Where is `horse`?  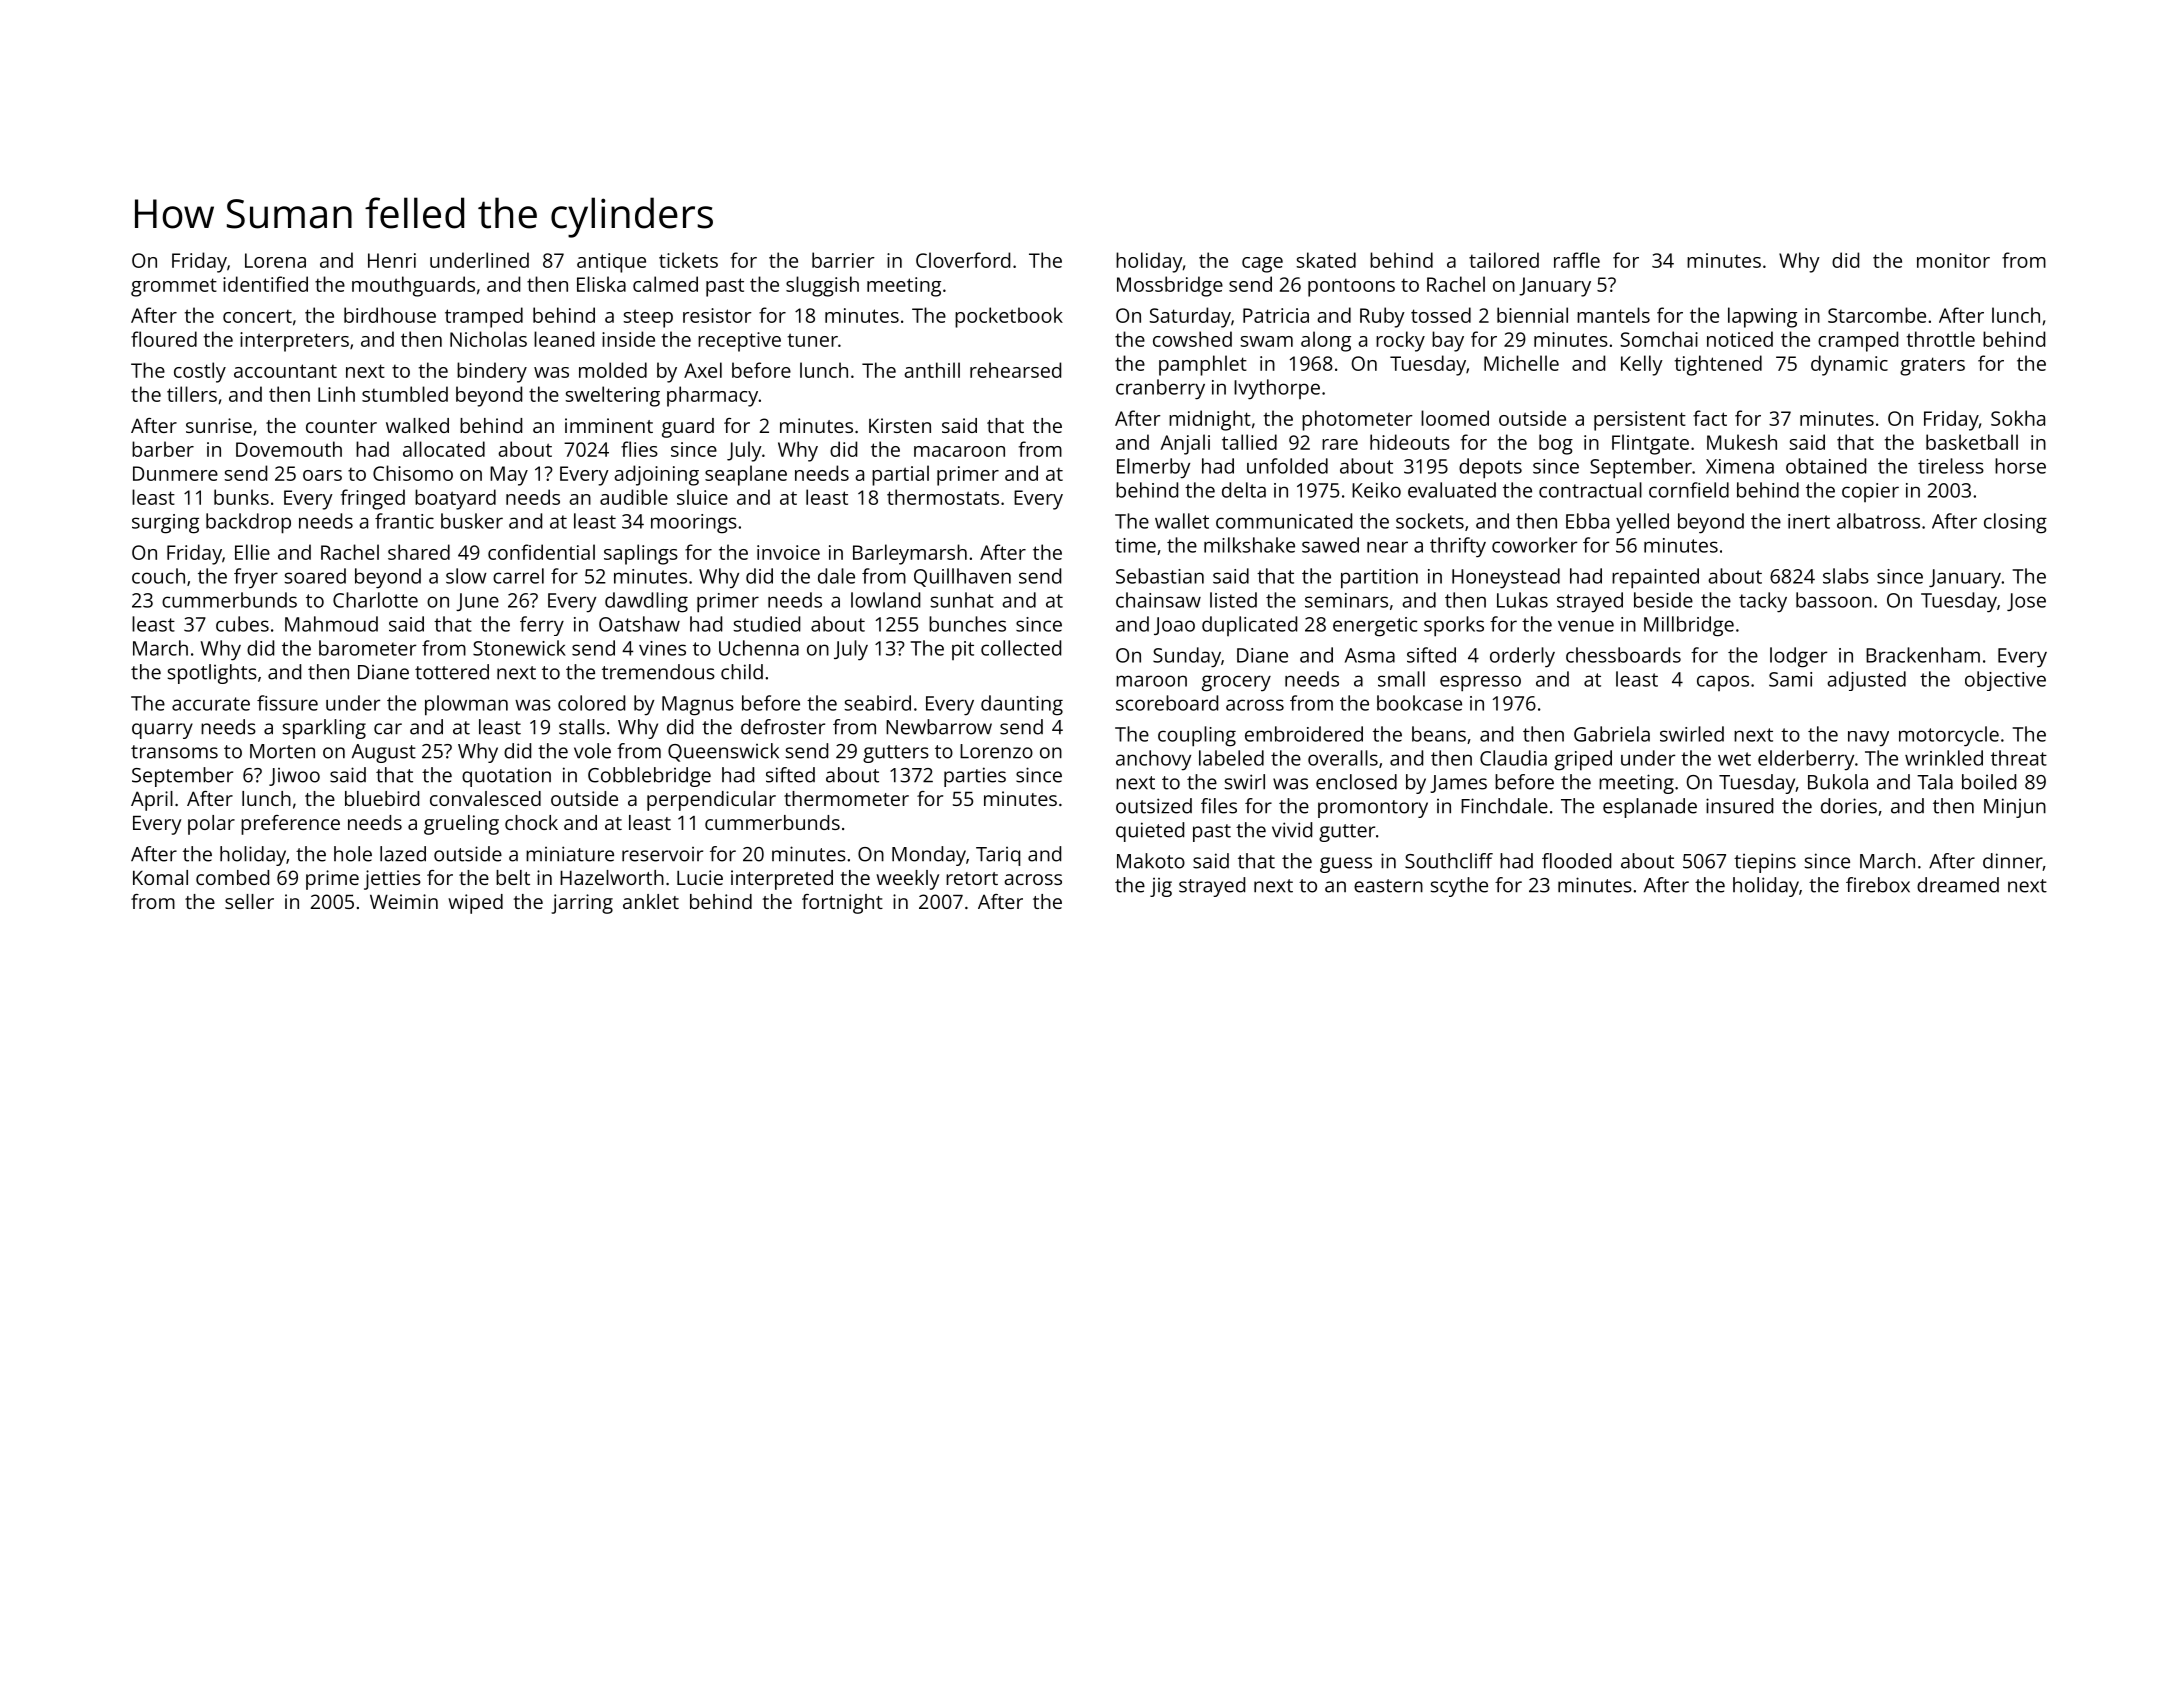
horse is located at coordinates (2020, 466).
